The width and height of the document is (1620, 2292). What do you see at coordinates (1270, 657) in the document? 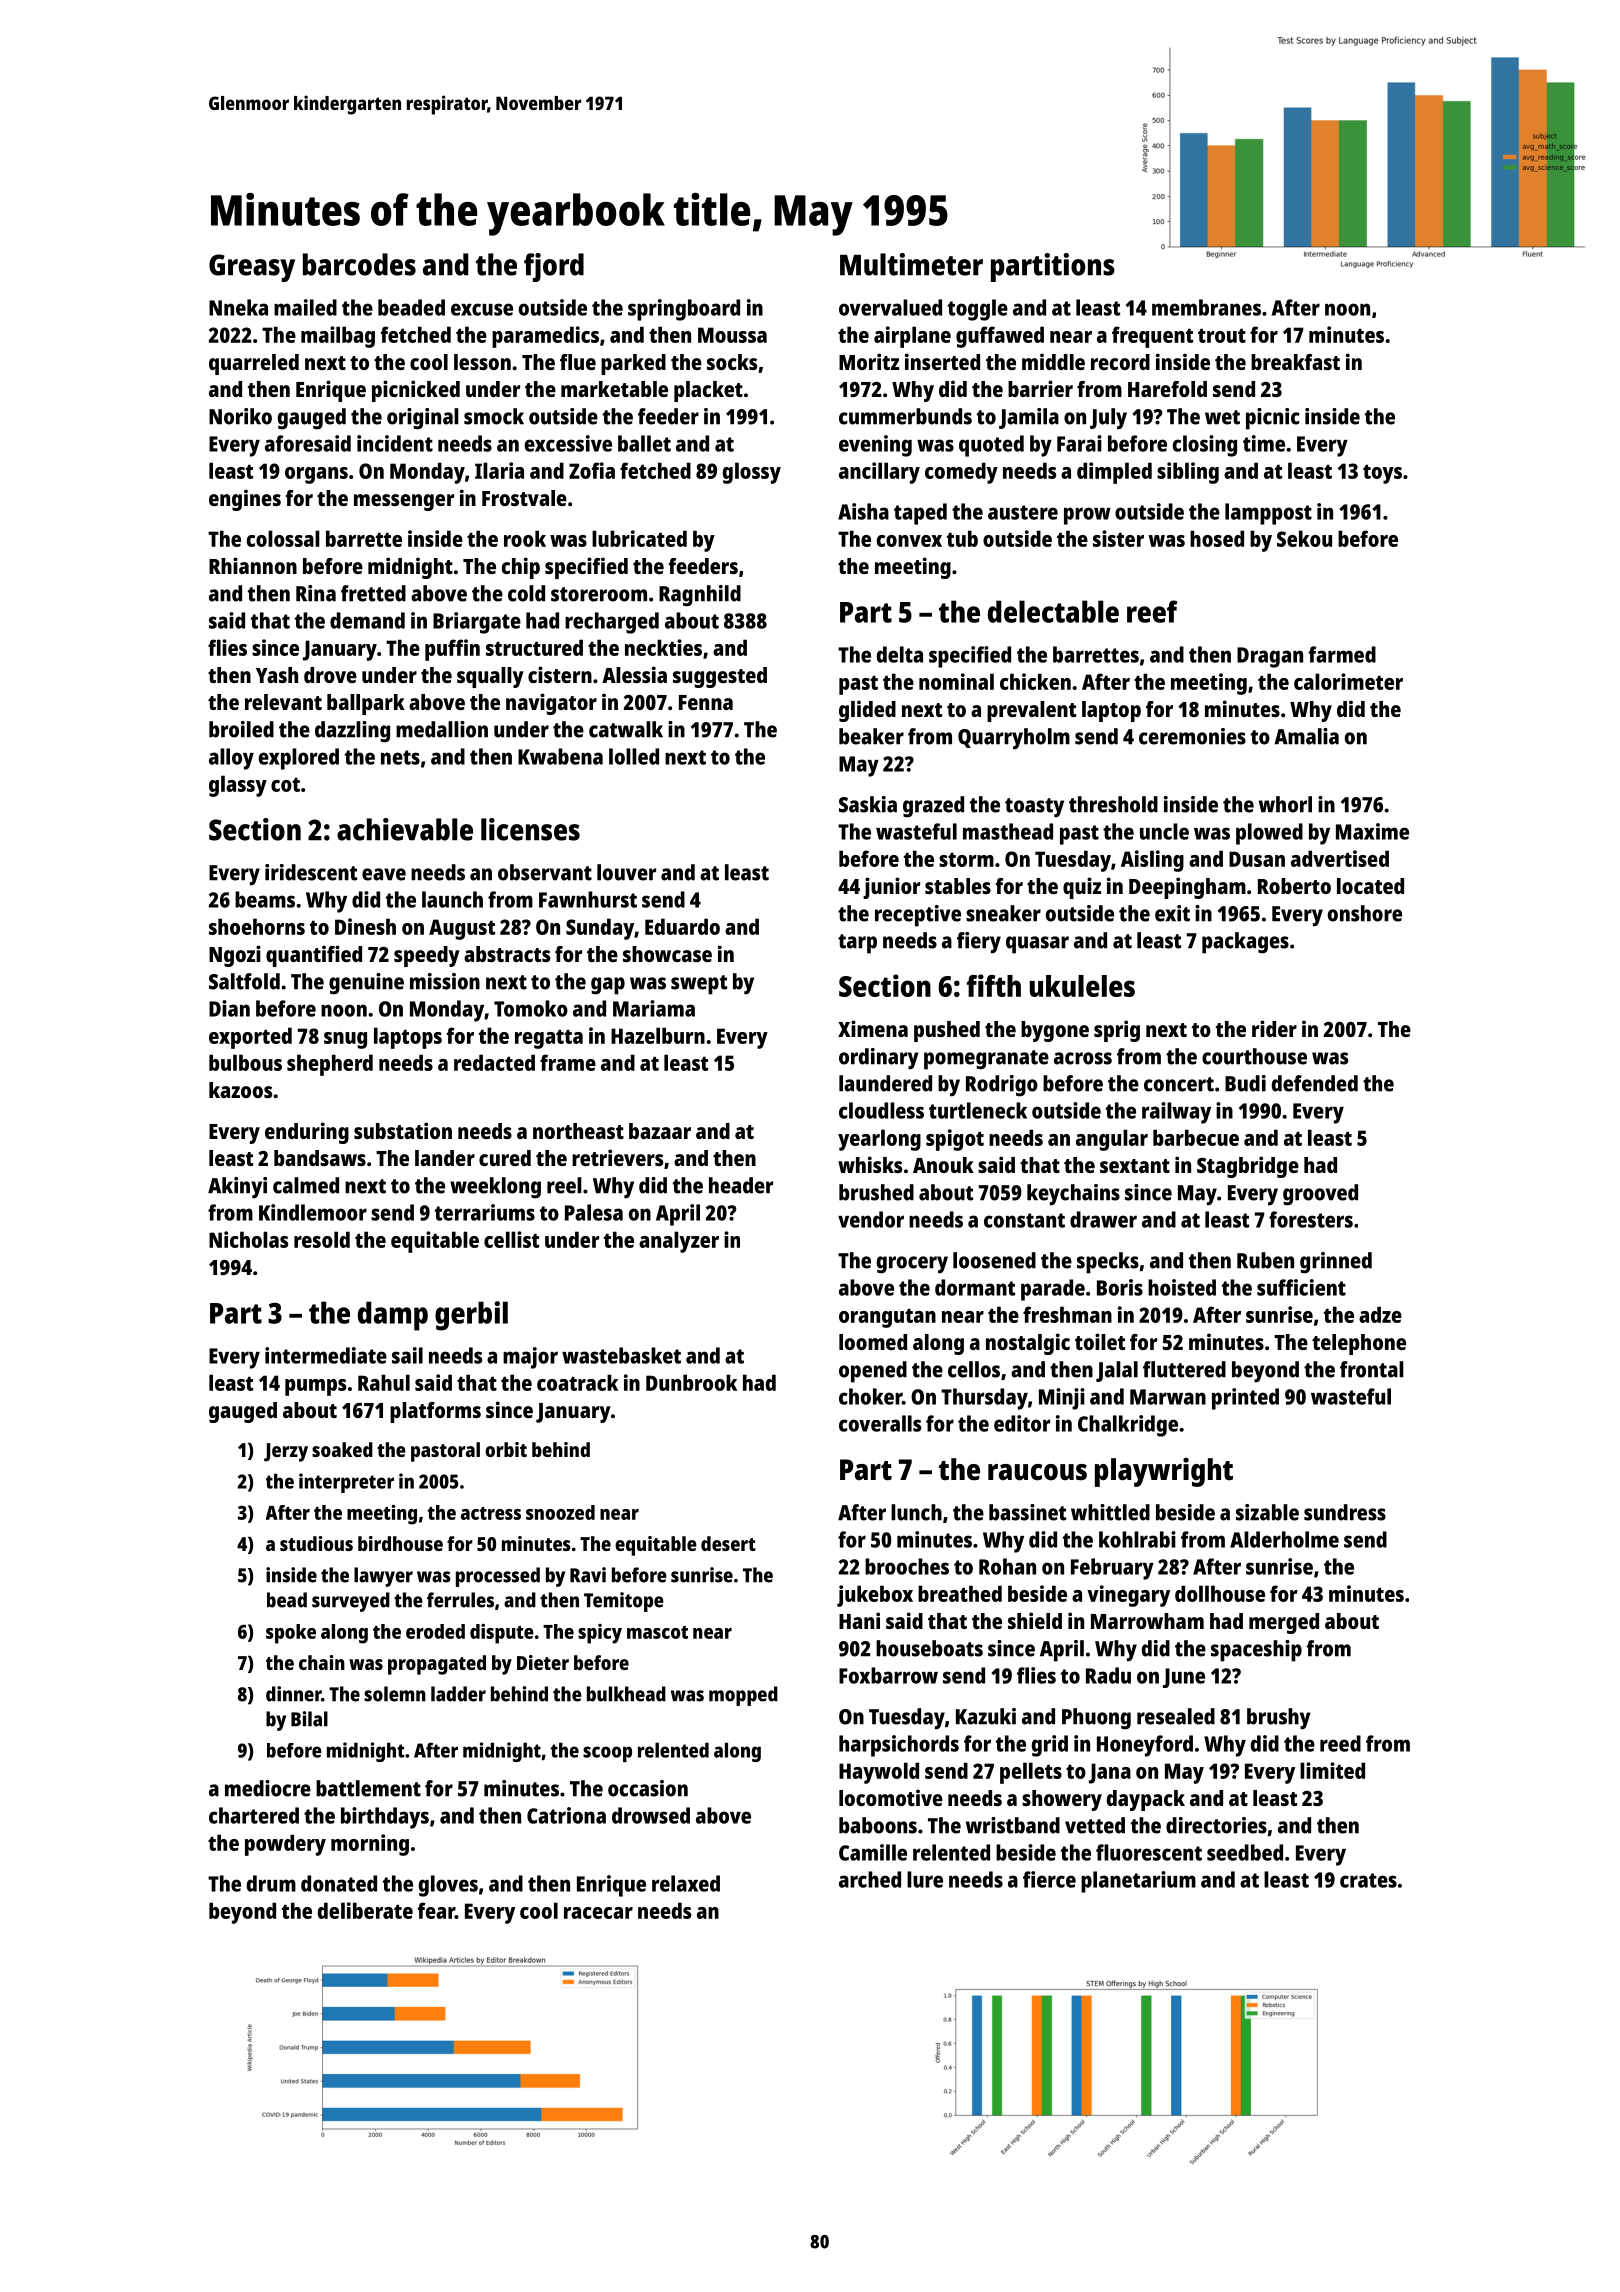
I see `Dragan` at bounding box center [1270, 657].
